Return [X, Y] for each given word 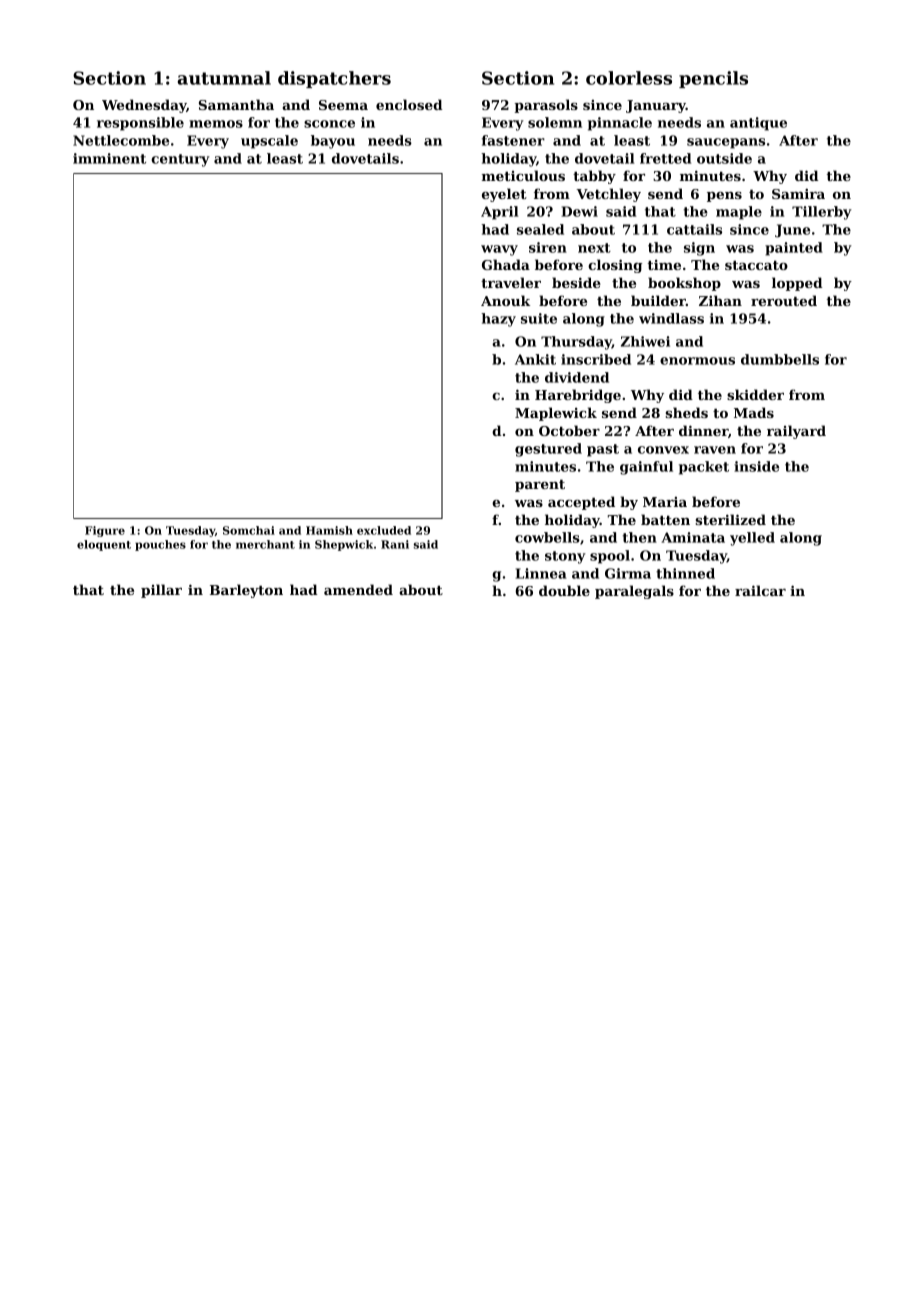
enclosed [409, 104]
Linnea [541, 573]
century [180, 160]
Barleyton [246, 591]
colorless [629, 78]
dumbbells [780, 359]
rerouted [784, 300]
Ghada [506, 264]
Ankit [535, 359]
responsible [140, 124]
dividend [577, 377]
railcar [760, 590]
